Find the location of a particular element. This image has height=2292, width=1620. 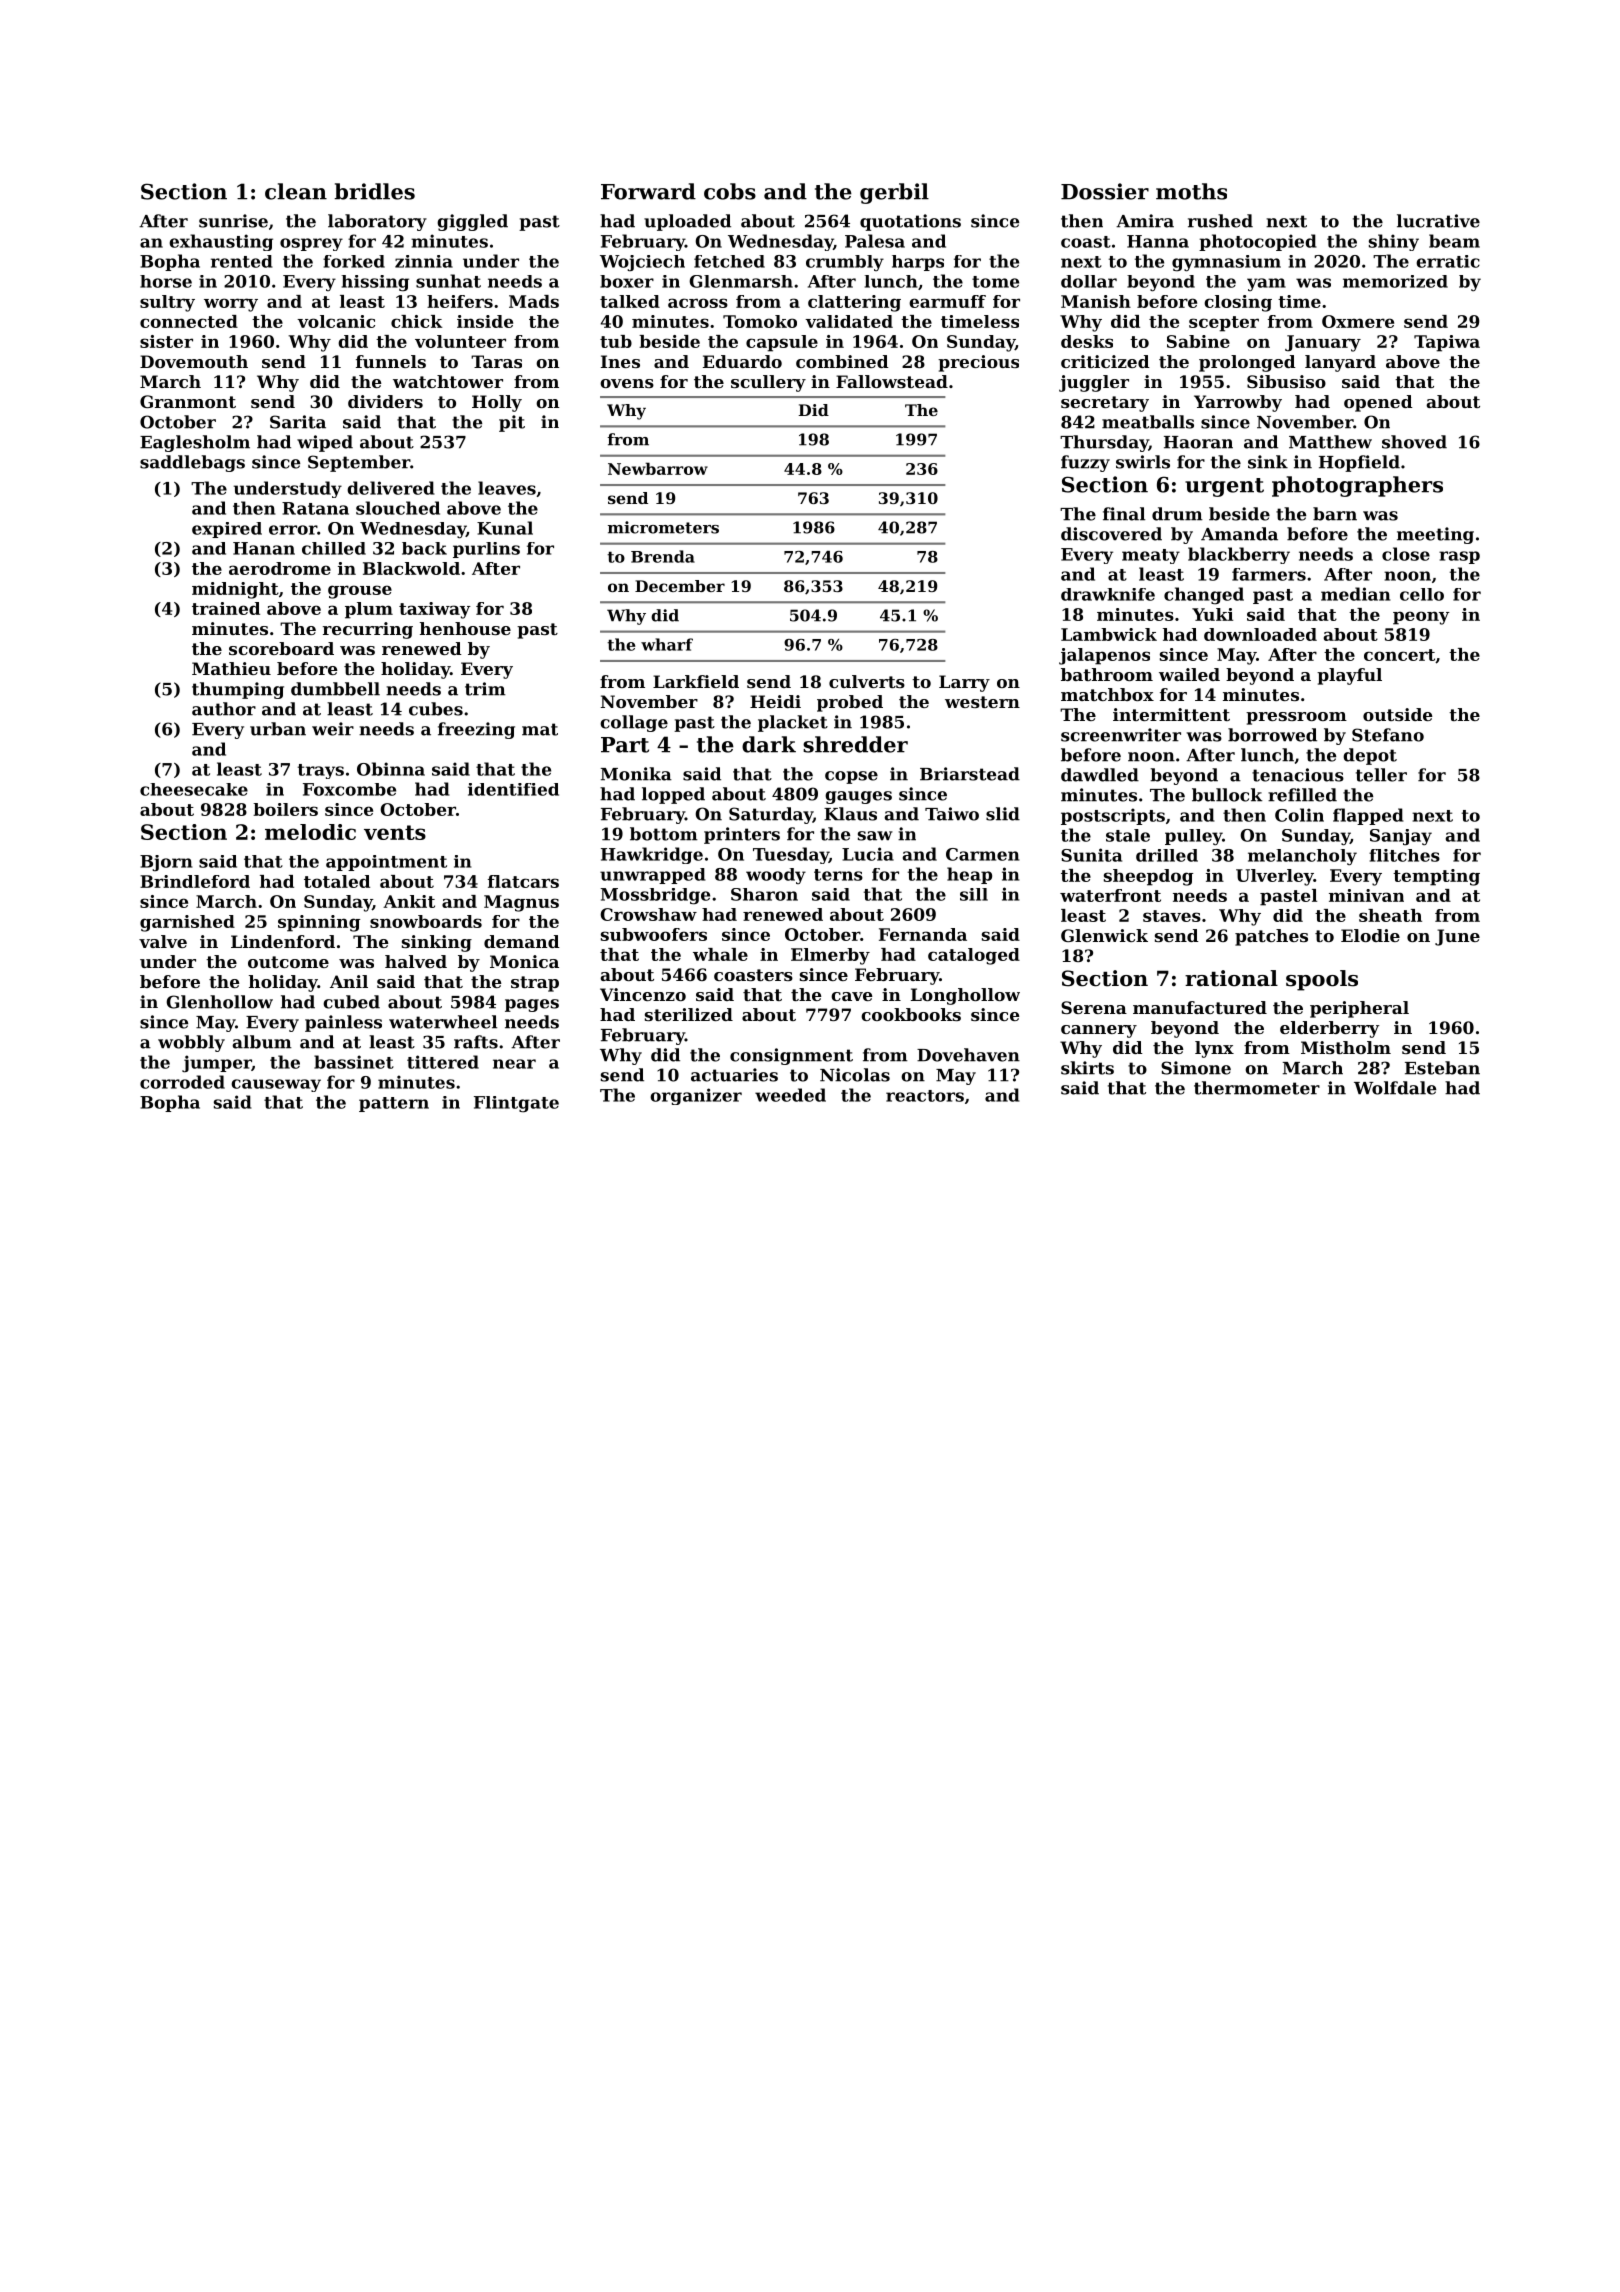

tempting is located at coordinates (1436, 877).
